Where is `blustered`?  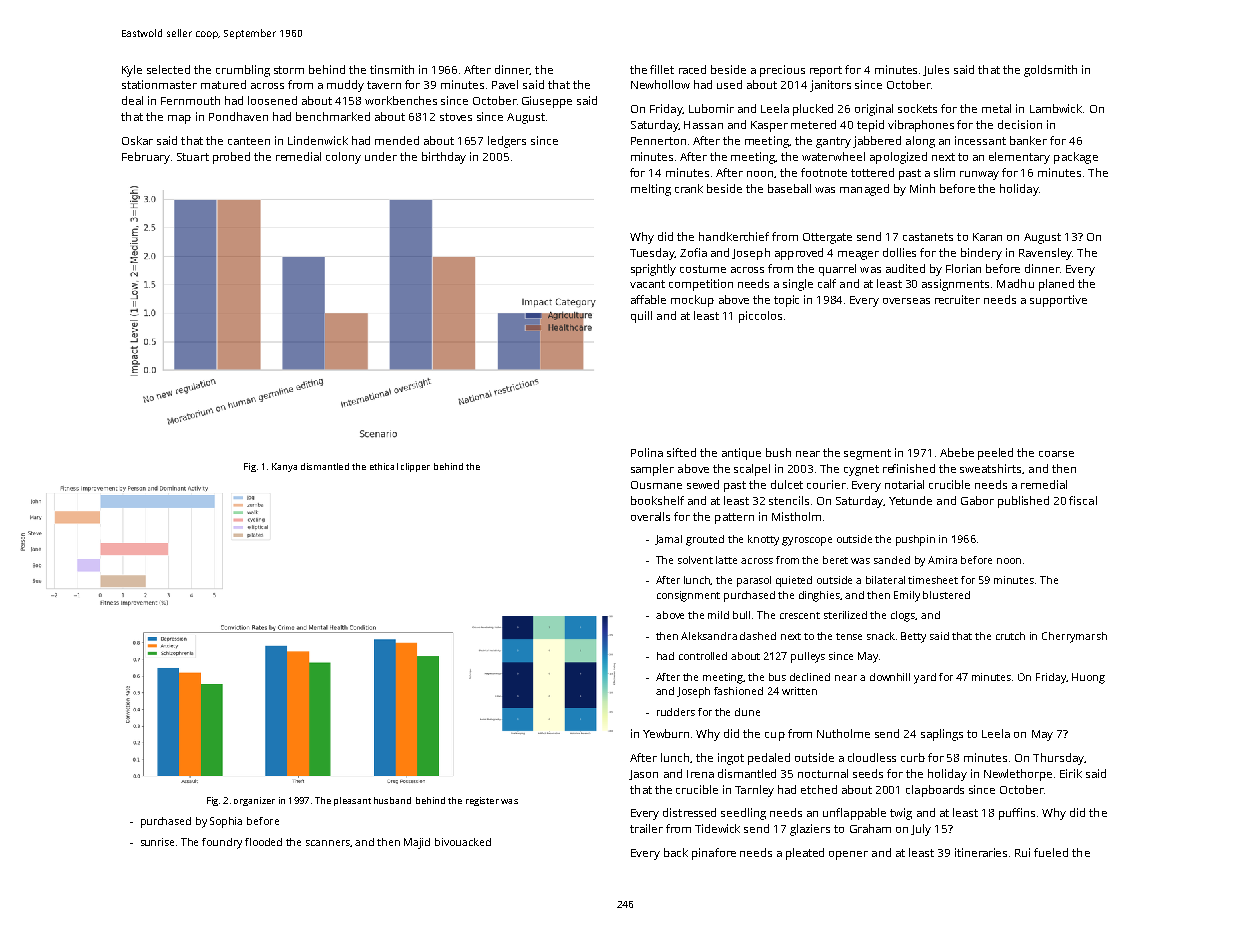 blustered is located at coordinates (946, 595).
